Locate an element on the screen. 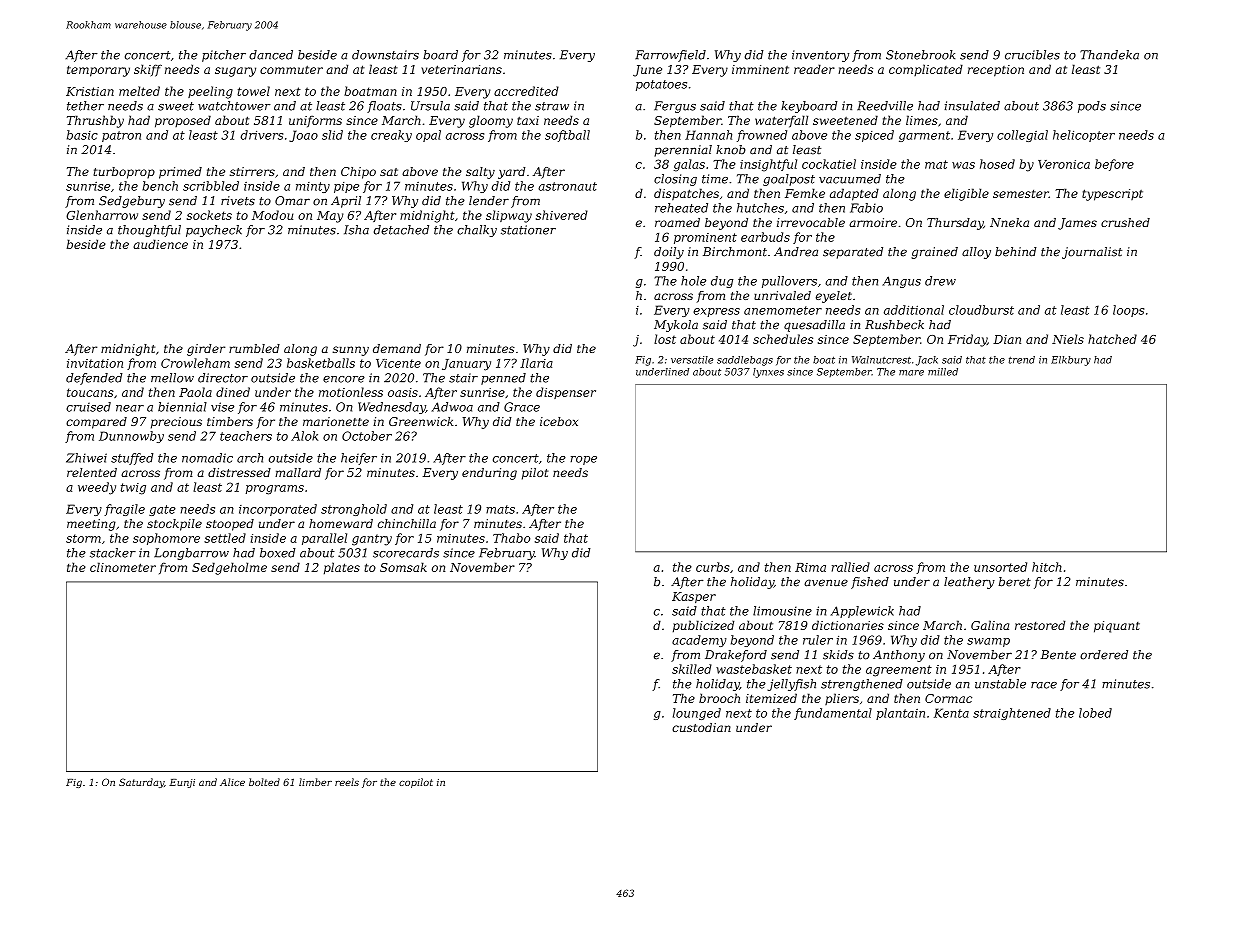  Fabio is located at coordinates (866, 208).
